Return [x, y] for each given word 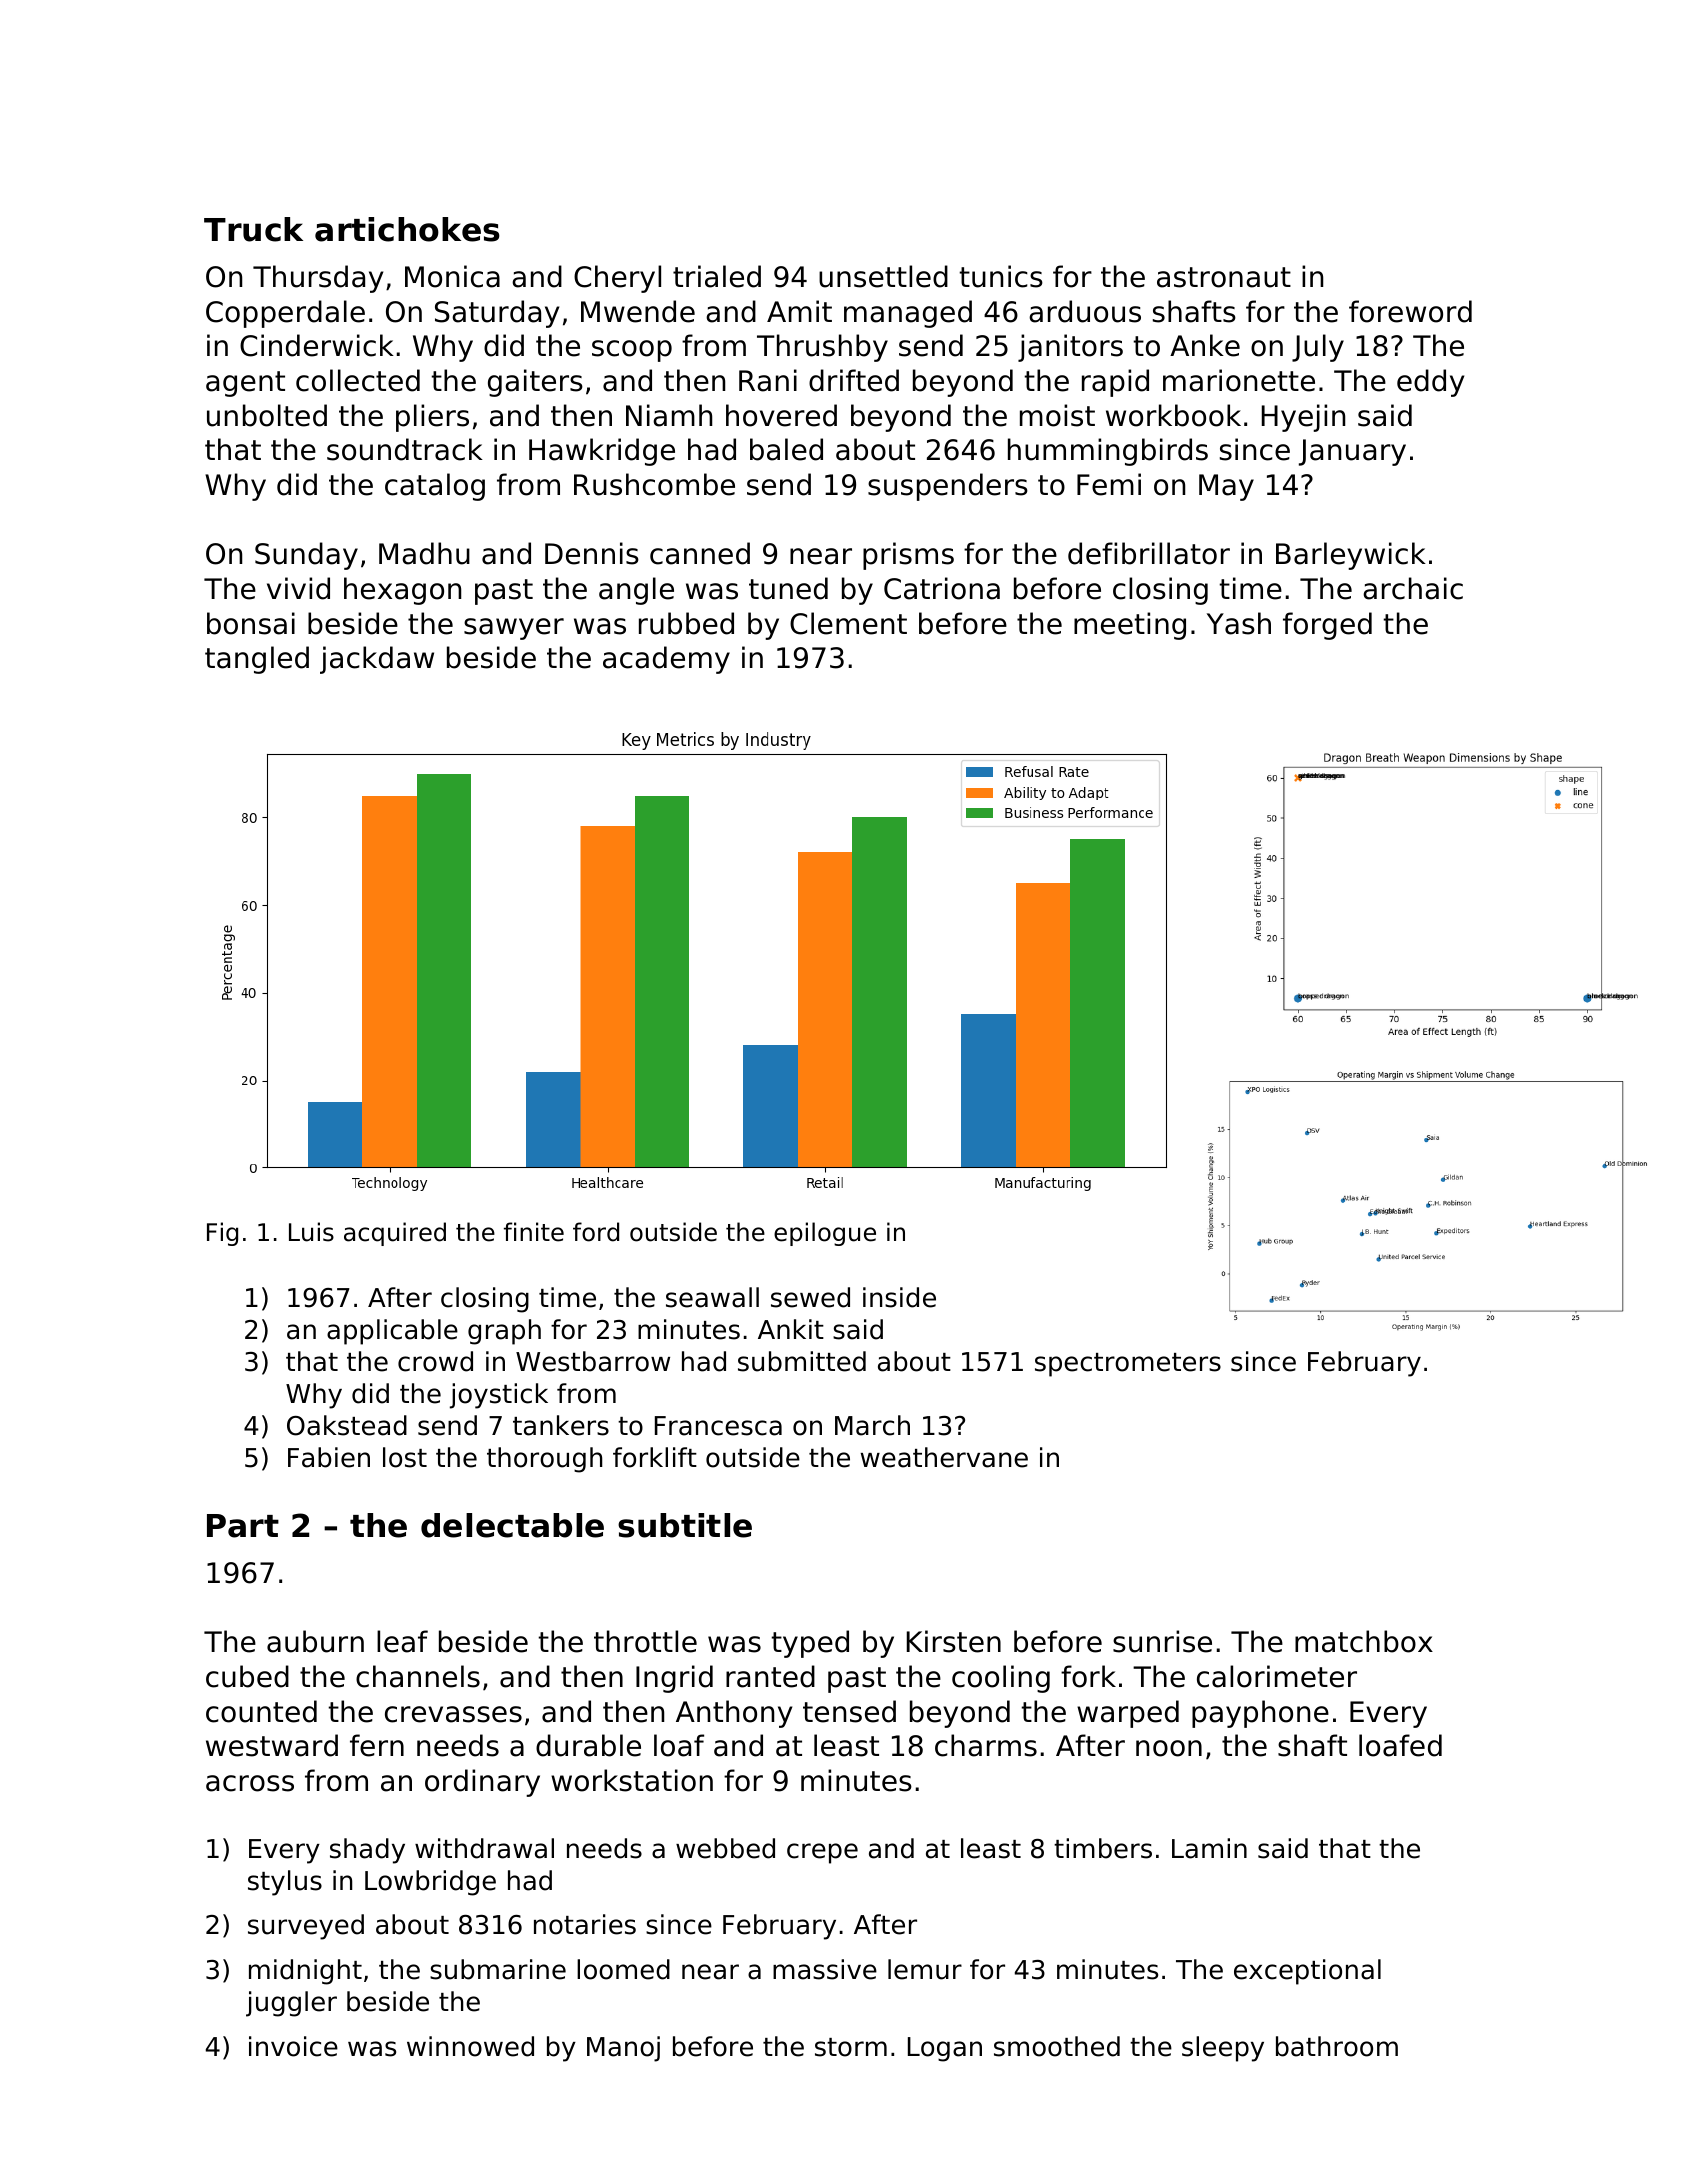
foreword [1410, 311]
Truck [253, 229]
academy [666, 660]
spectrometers [1128, 1365]
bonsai [251, 623]
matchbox [1364, 1641]
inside [899, 1297]
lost [405, 1457]
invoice [293, 2046]
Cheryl [617, 279]
